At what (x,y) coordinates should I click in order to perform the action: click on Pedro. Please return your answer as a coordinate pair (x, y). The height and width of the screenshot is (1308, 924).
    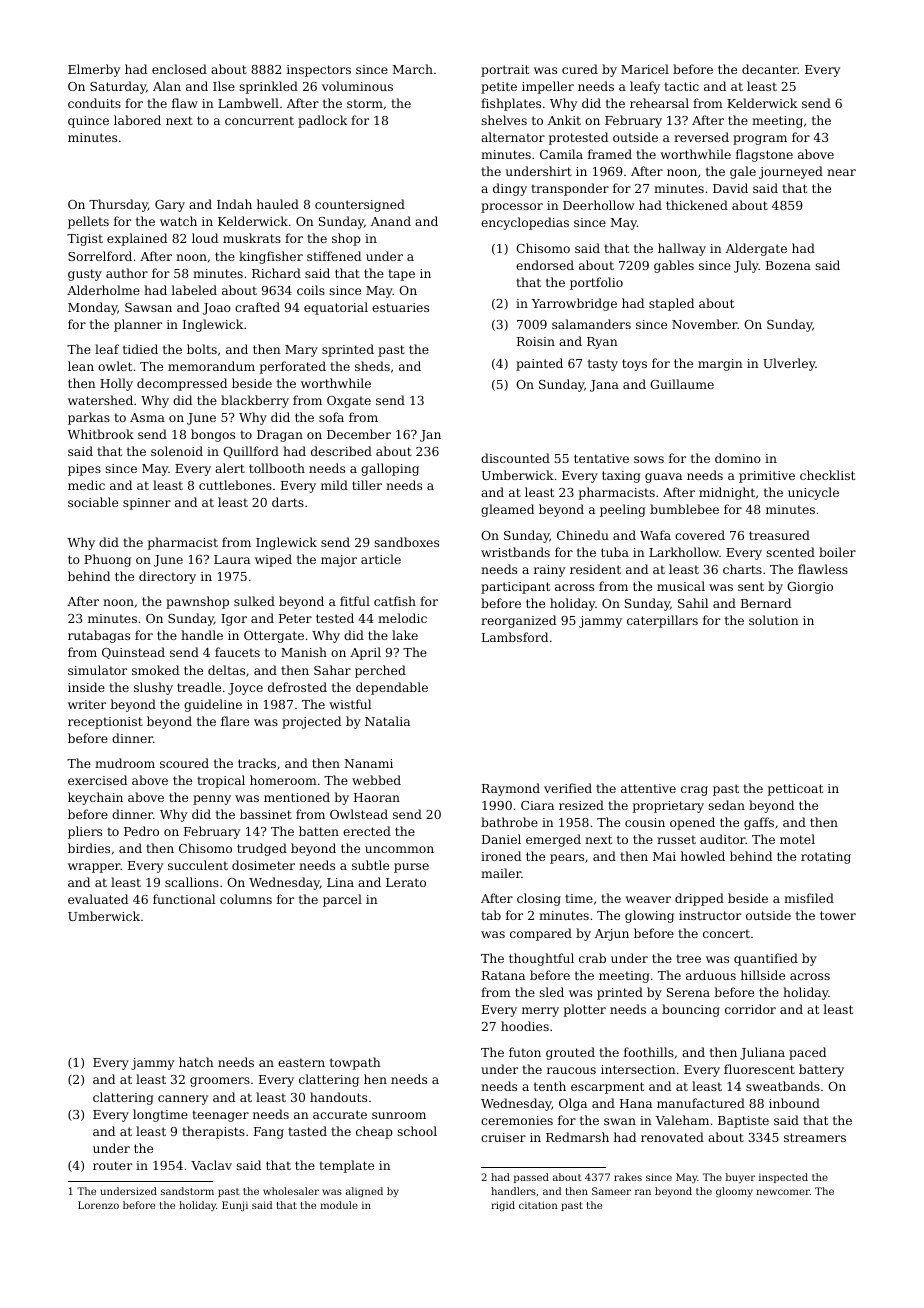
    Looking at the image, I should click on (141, 831).
